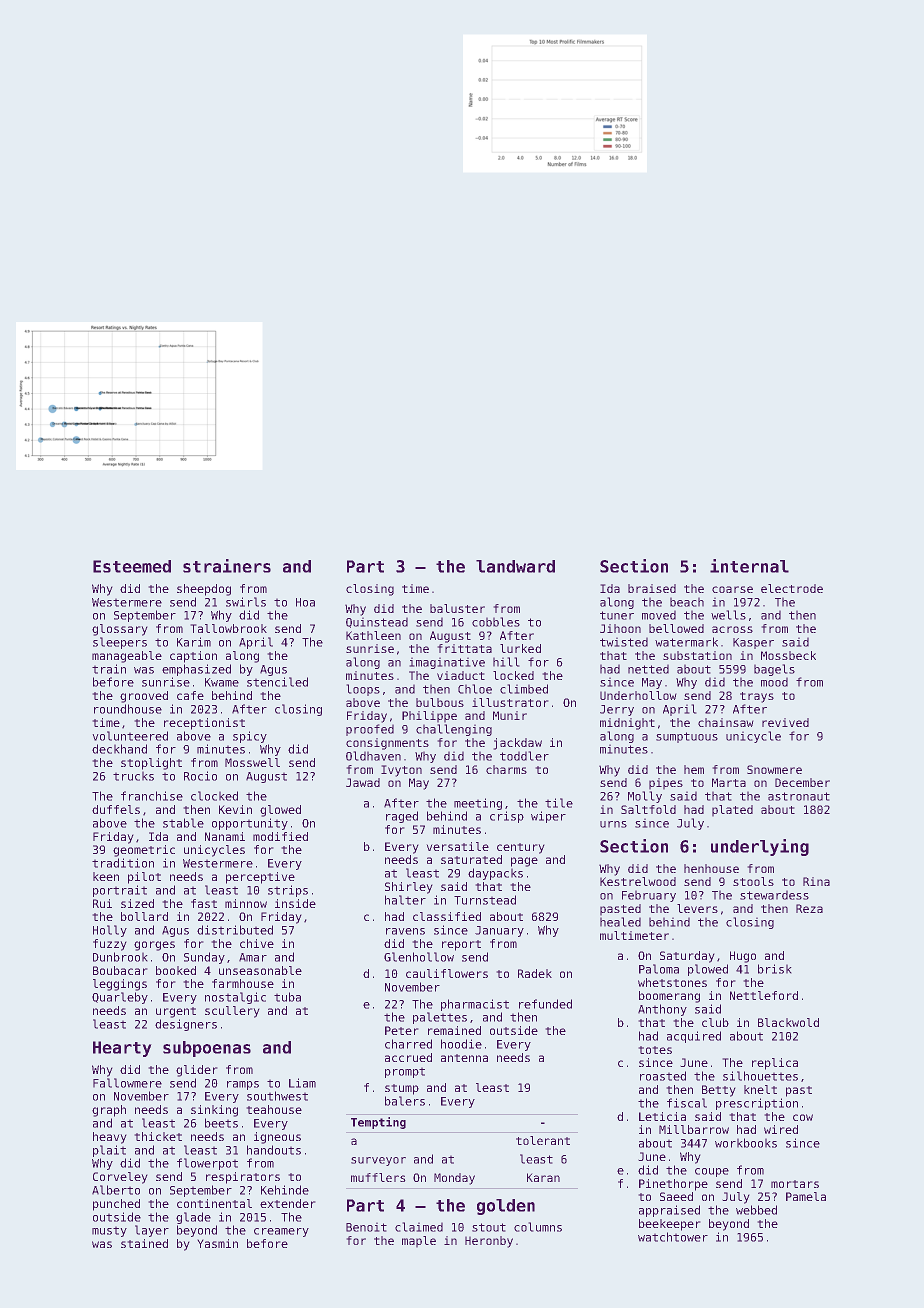  What do you see at coordinates (524, 756) in the document?
I see `toddler` at bounding box center [524, 756].
